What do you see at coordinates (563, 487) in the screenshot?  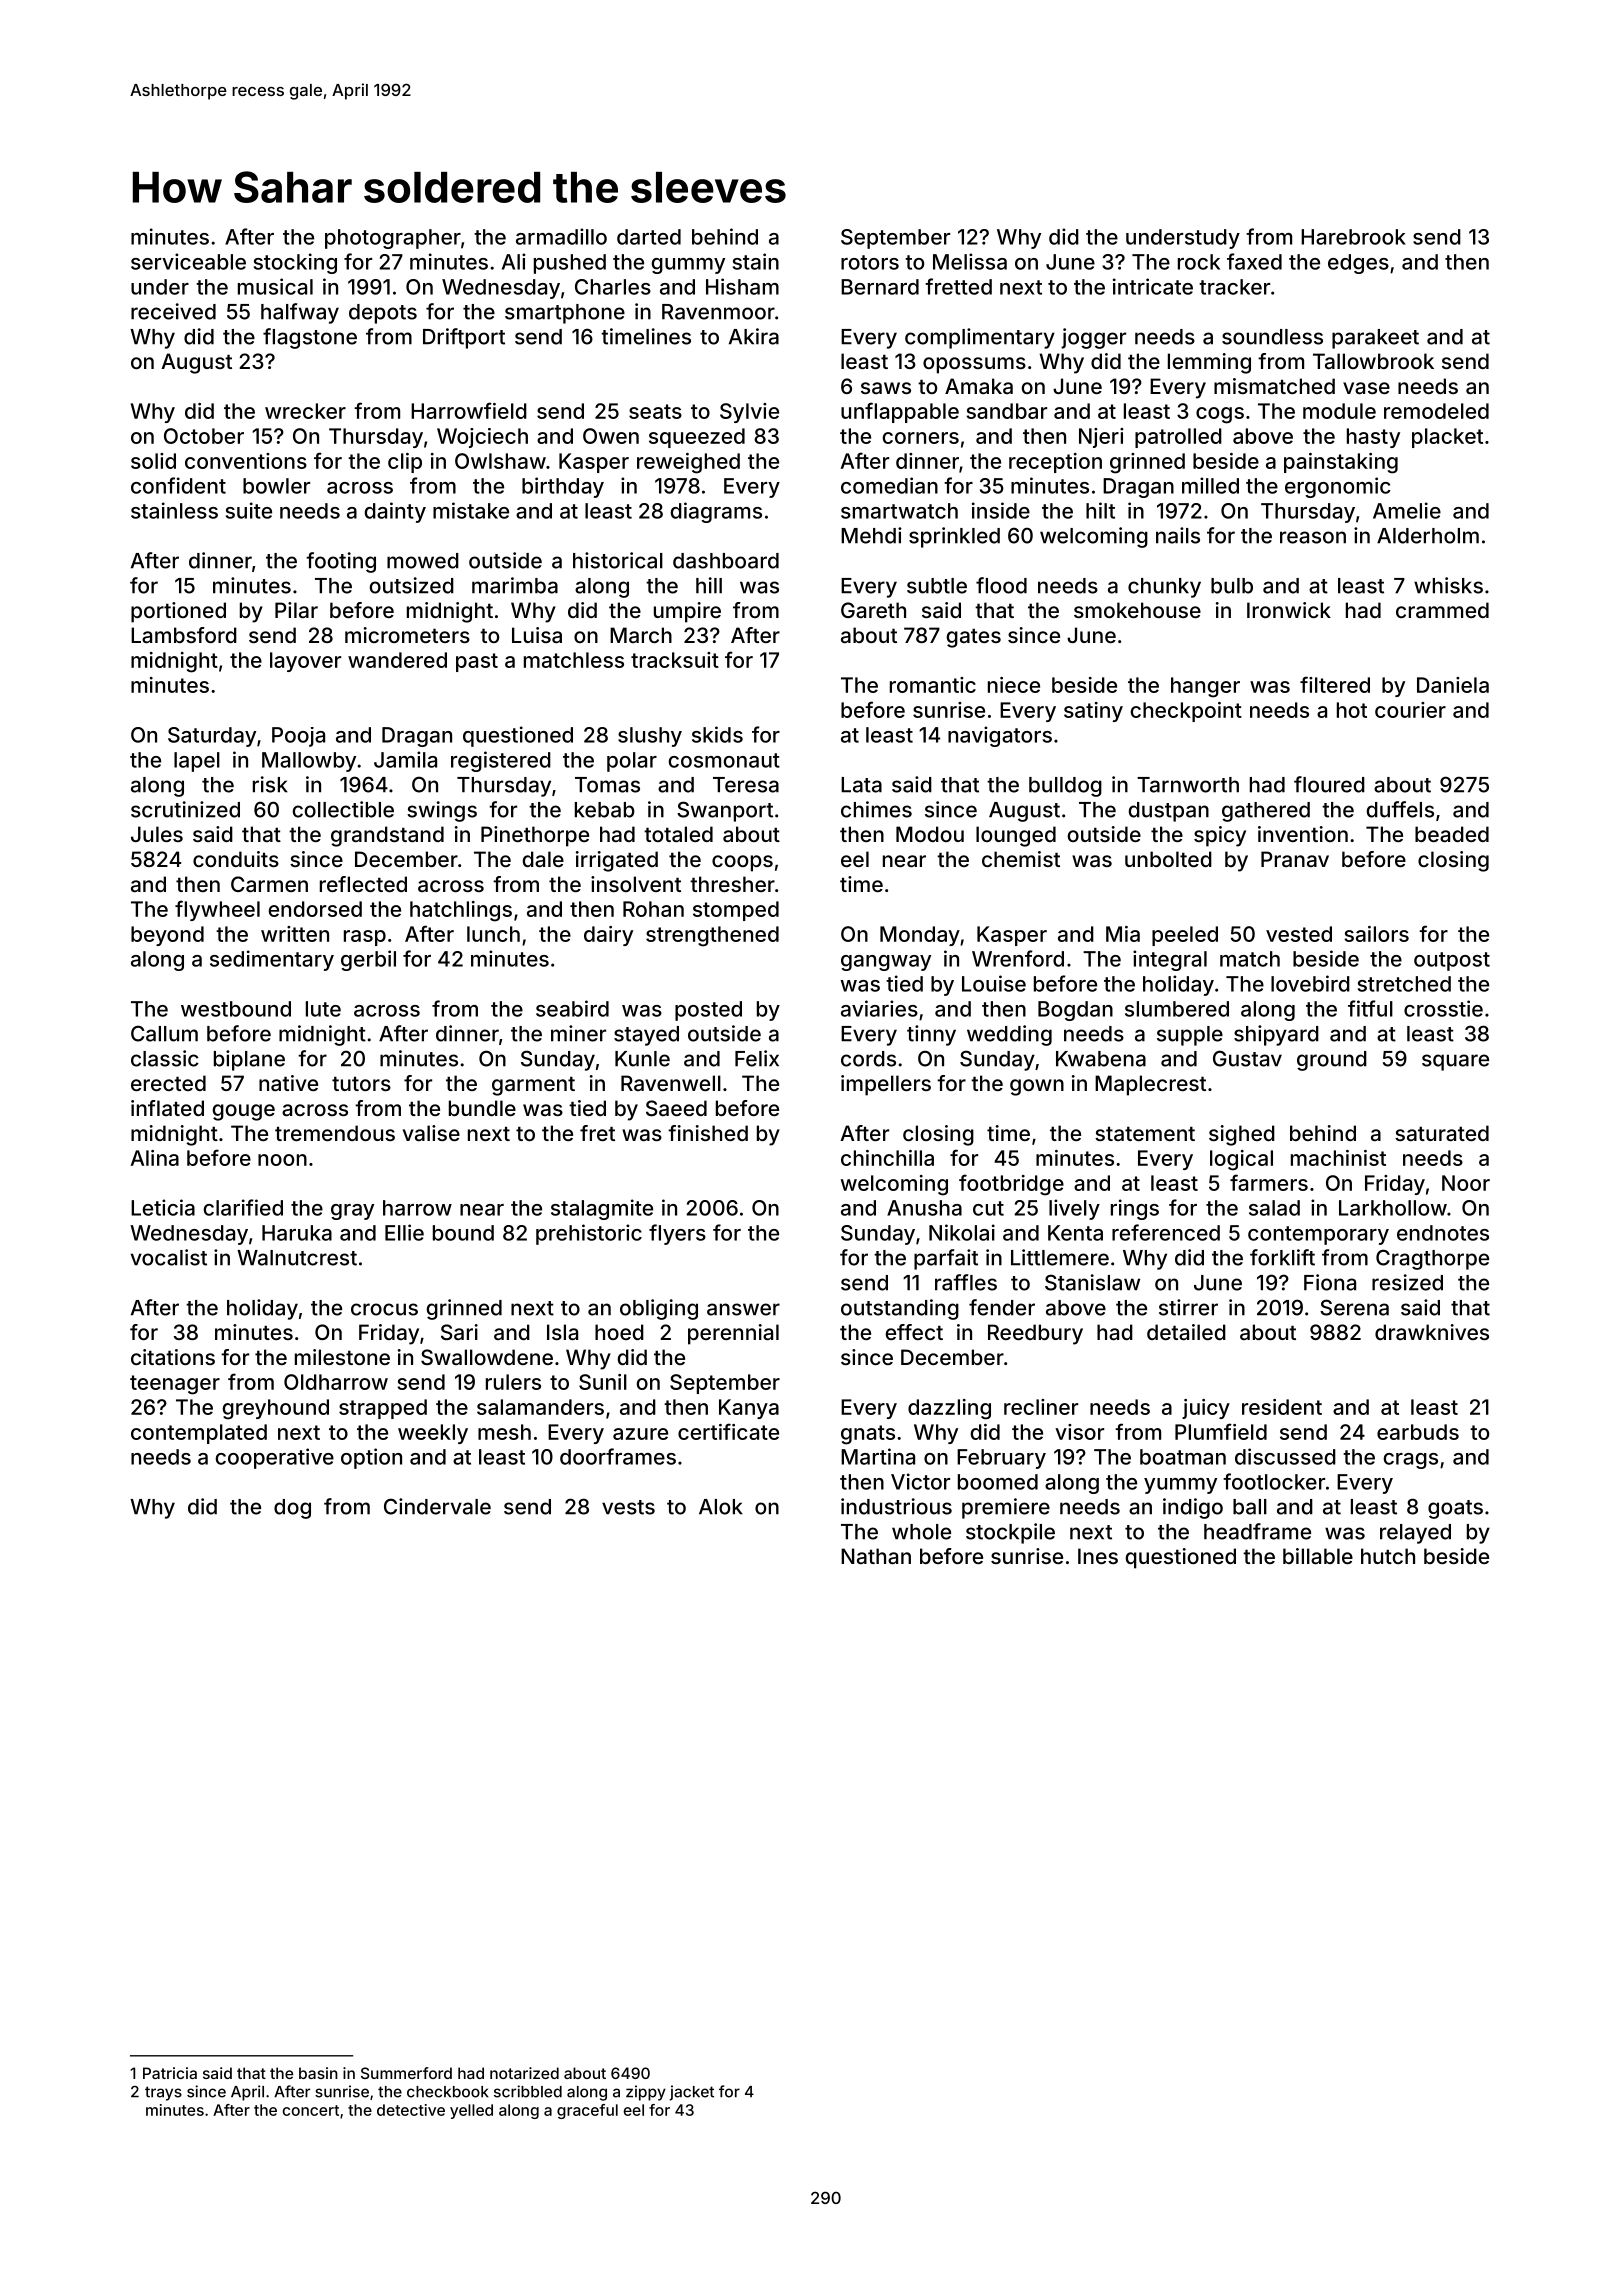 I see `birthday` at bounding box center [563, 487].
